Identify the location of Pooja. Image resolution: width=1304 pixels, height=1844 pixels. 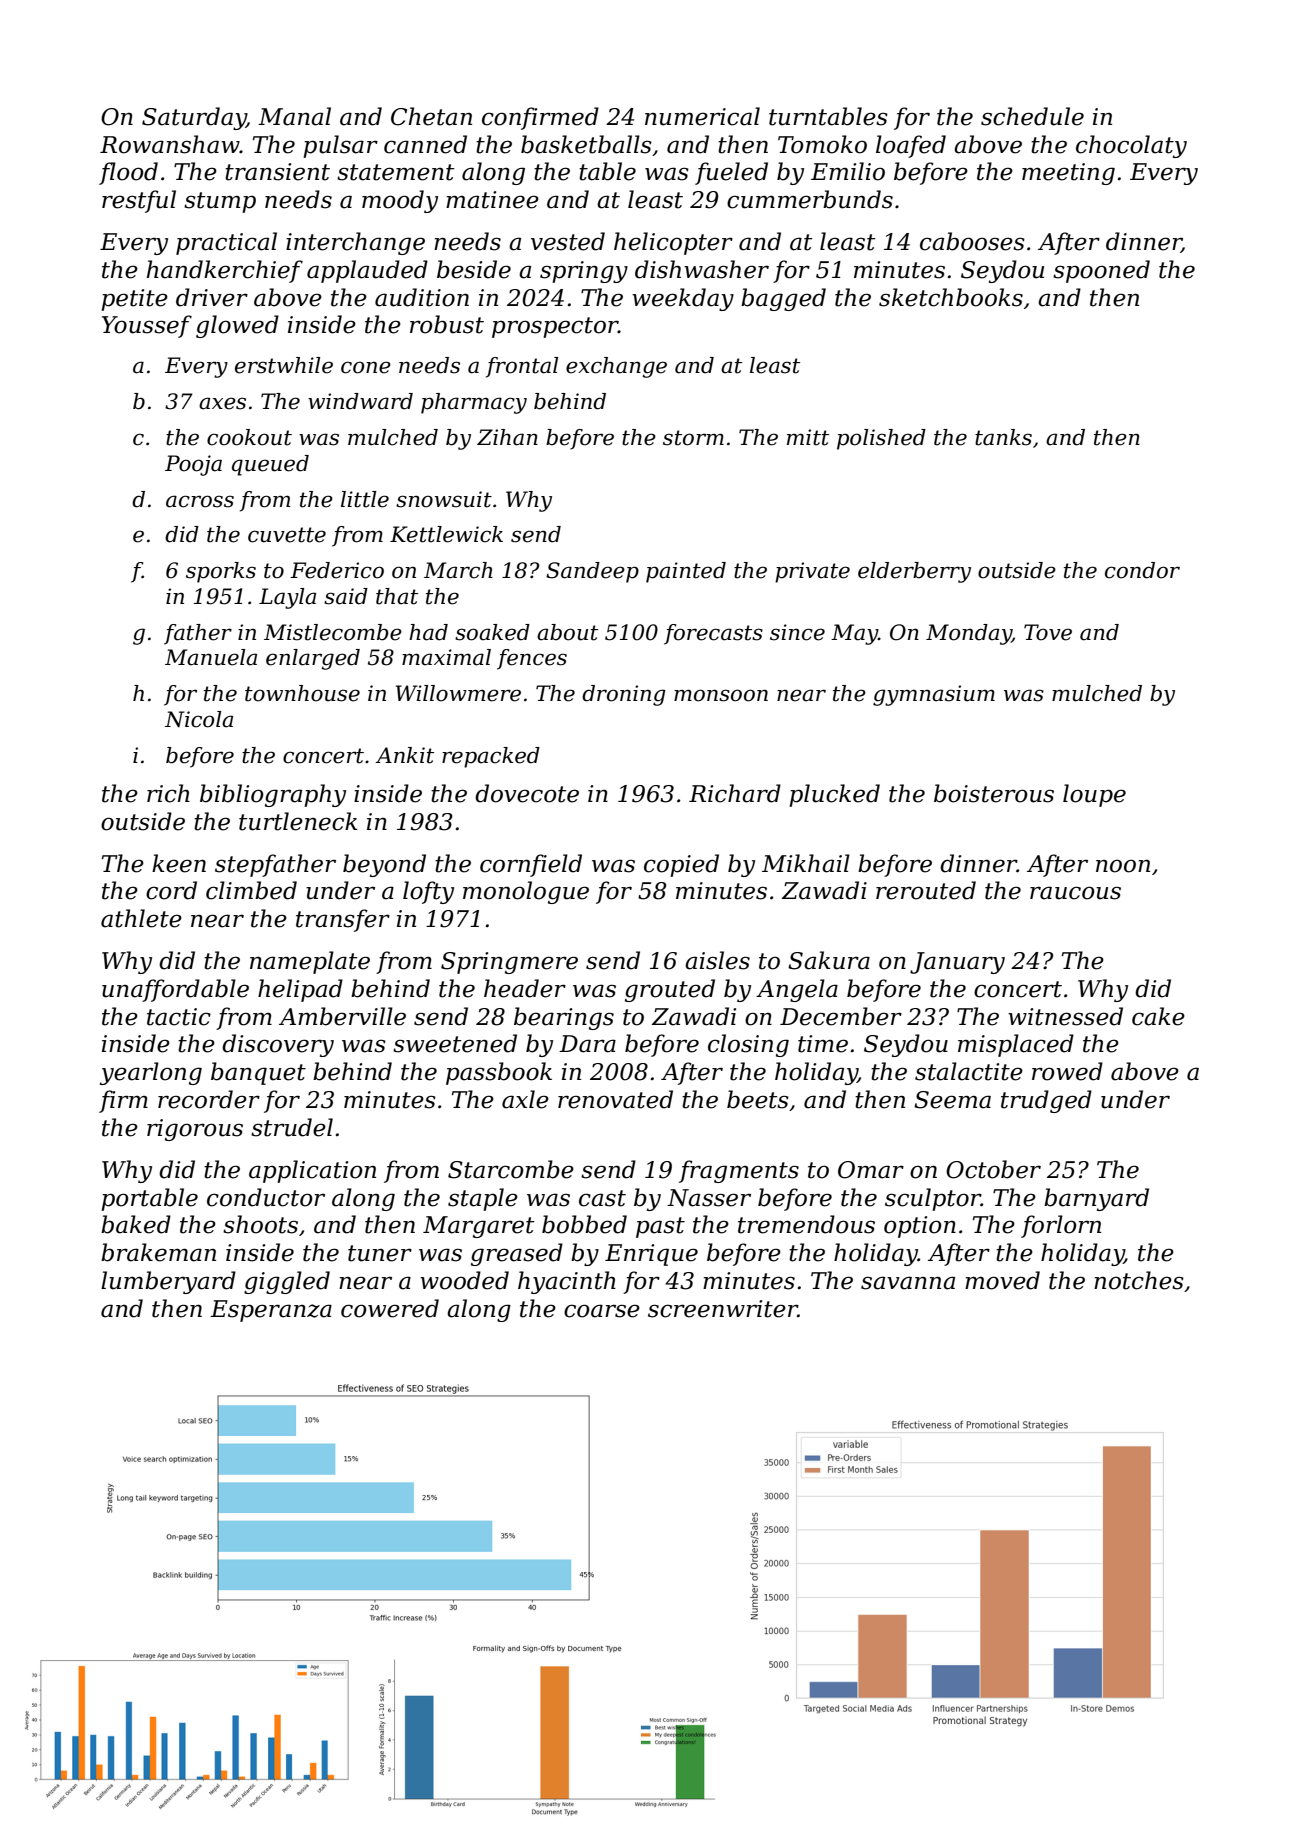
(193, 465).
